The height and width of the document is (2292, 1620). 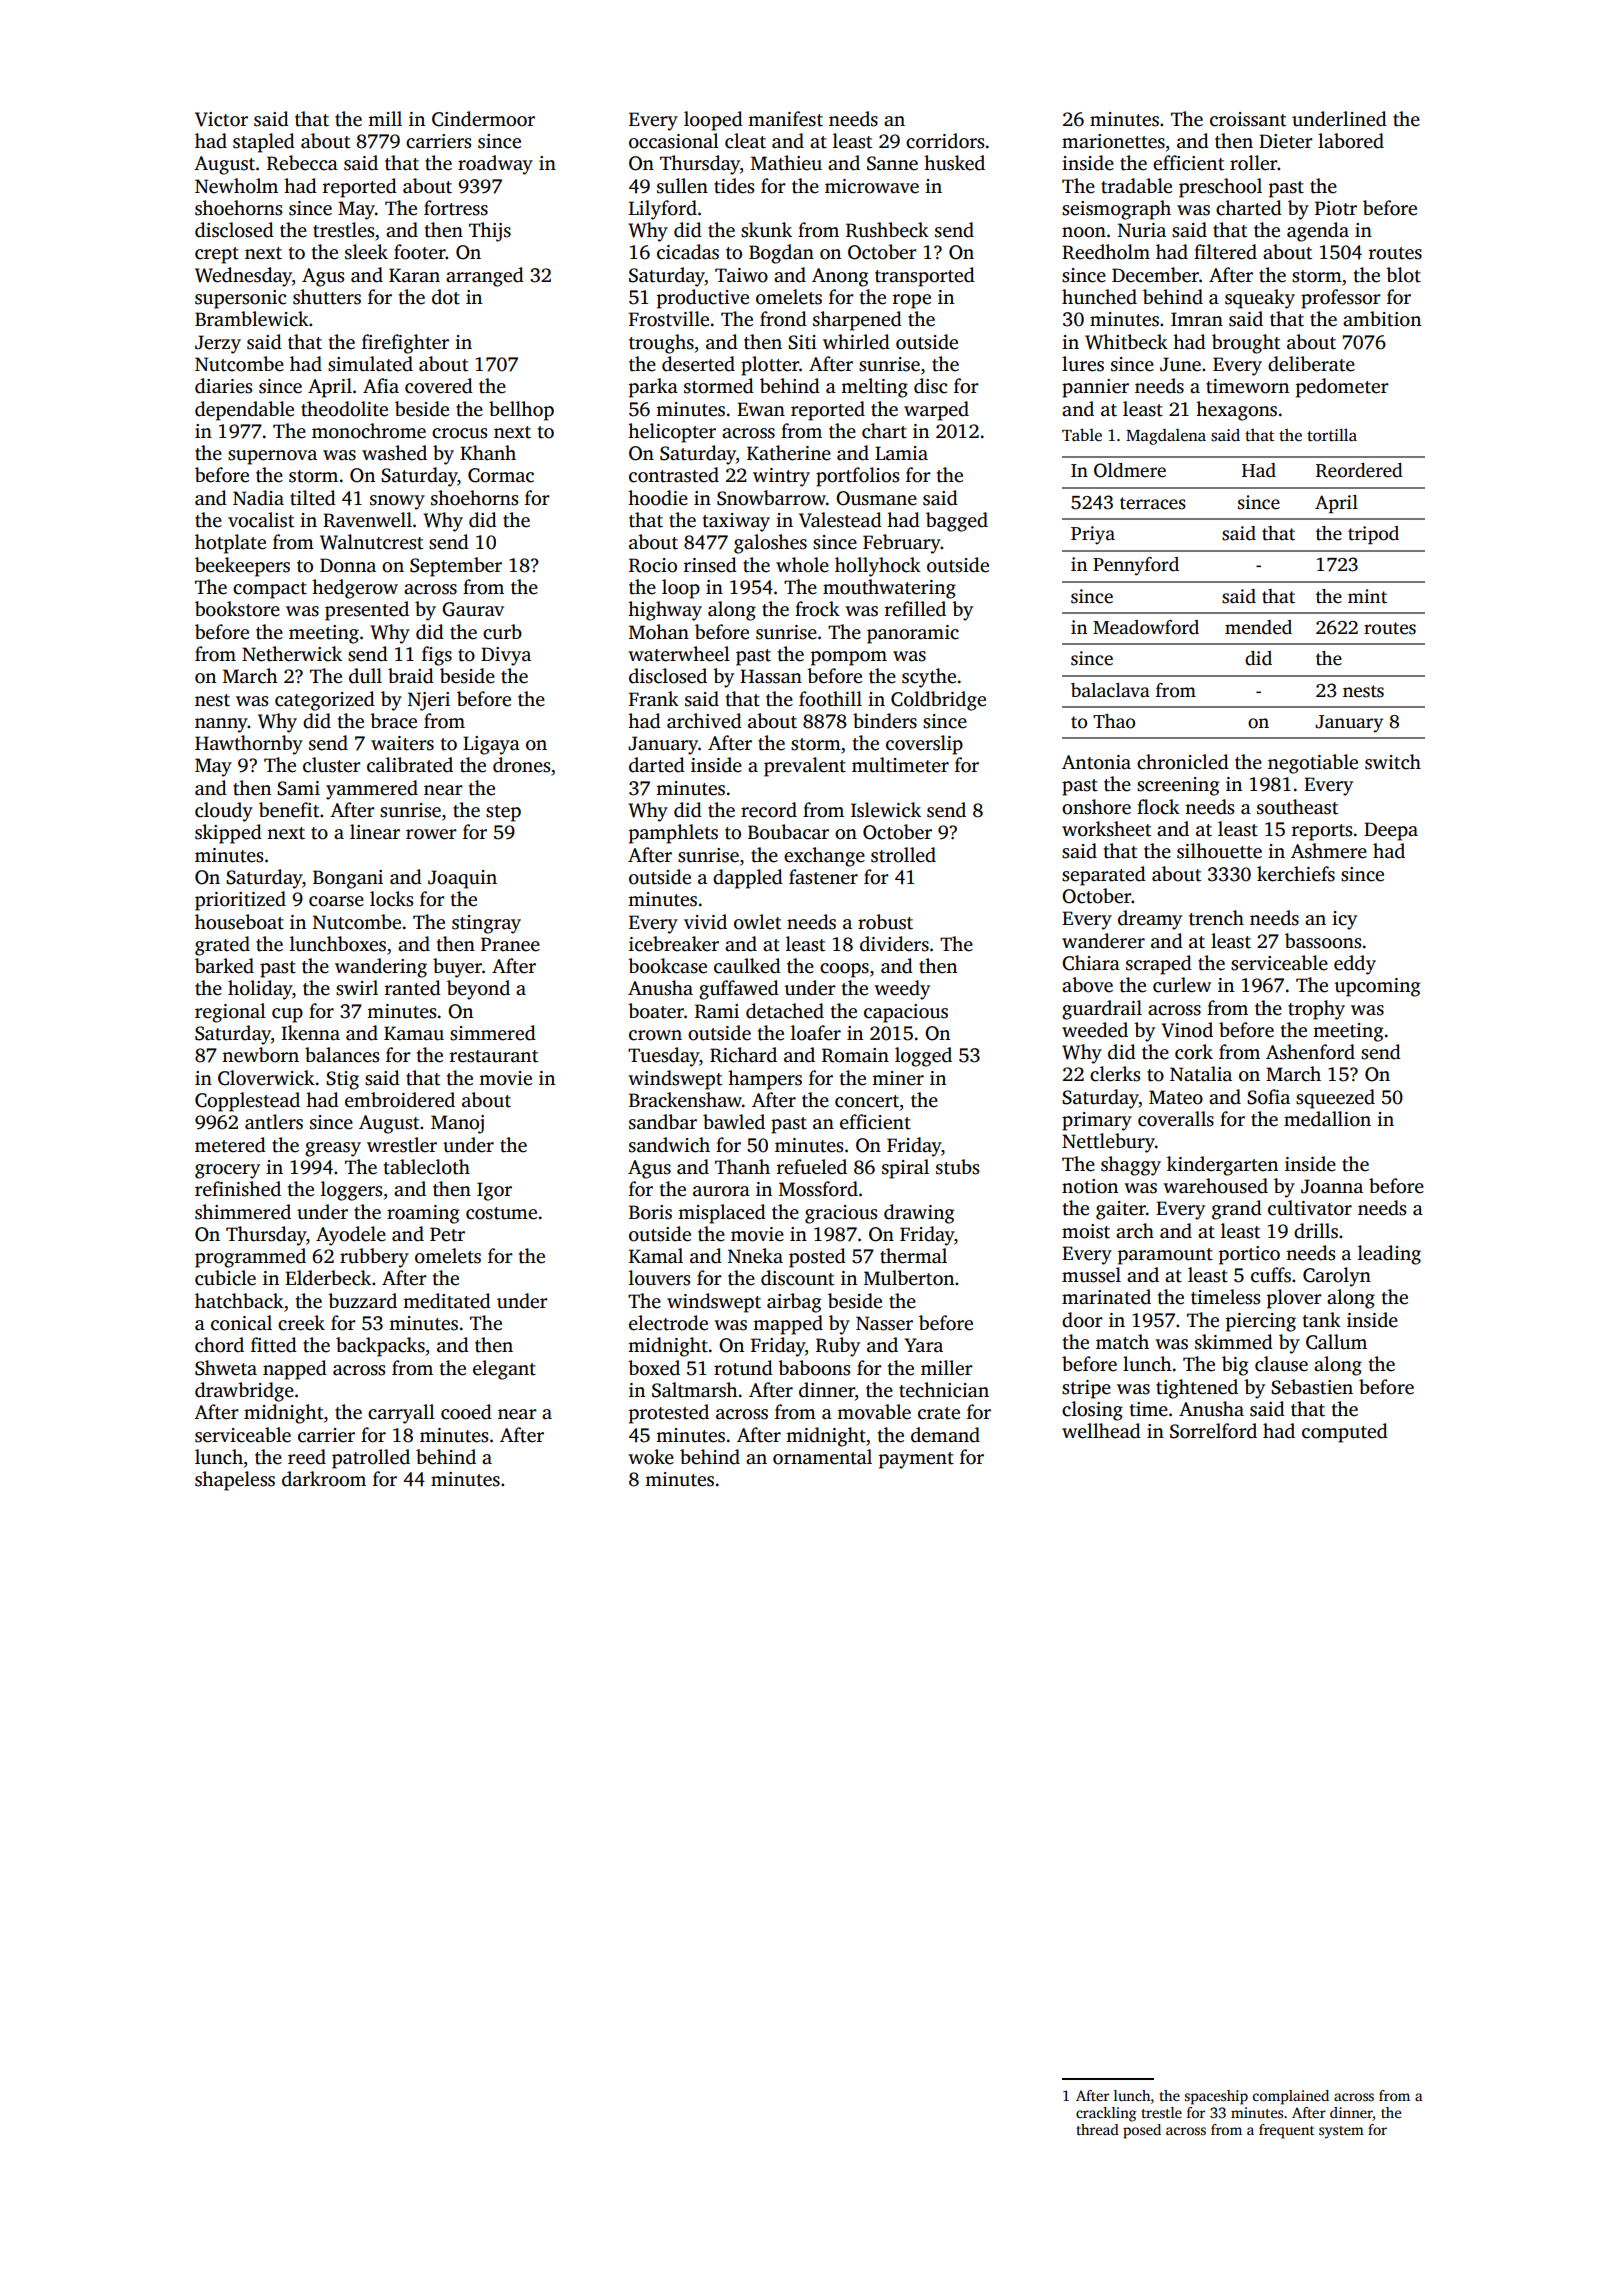 I want to click on Hawthornby, so click(x=249, y=745).
